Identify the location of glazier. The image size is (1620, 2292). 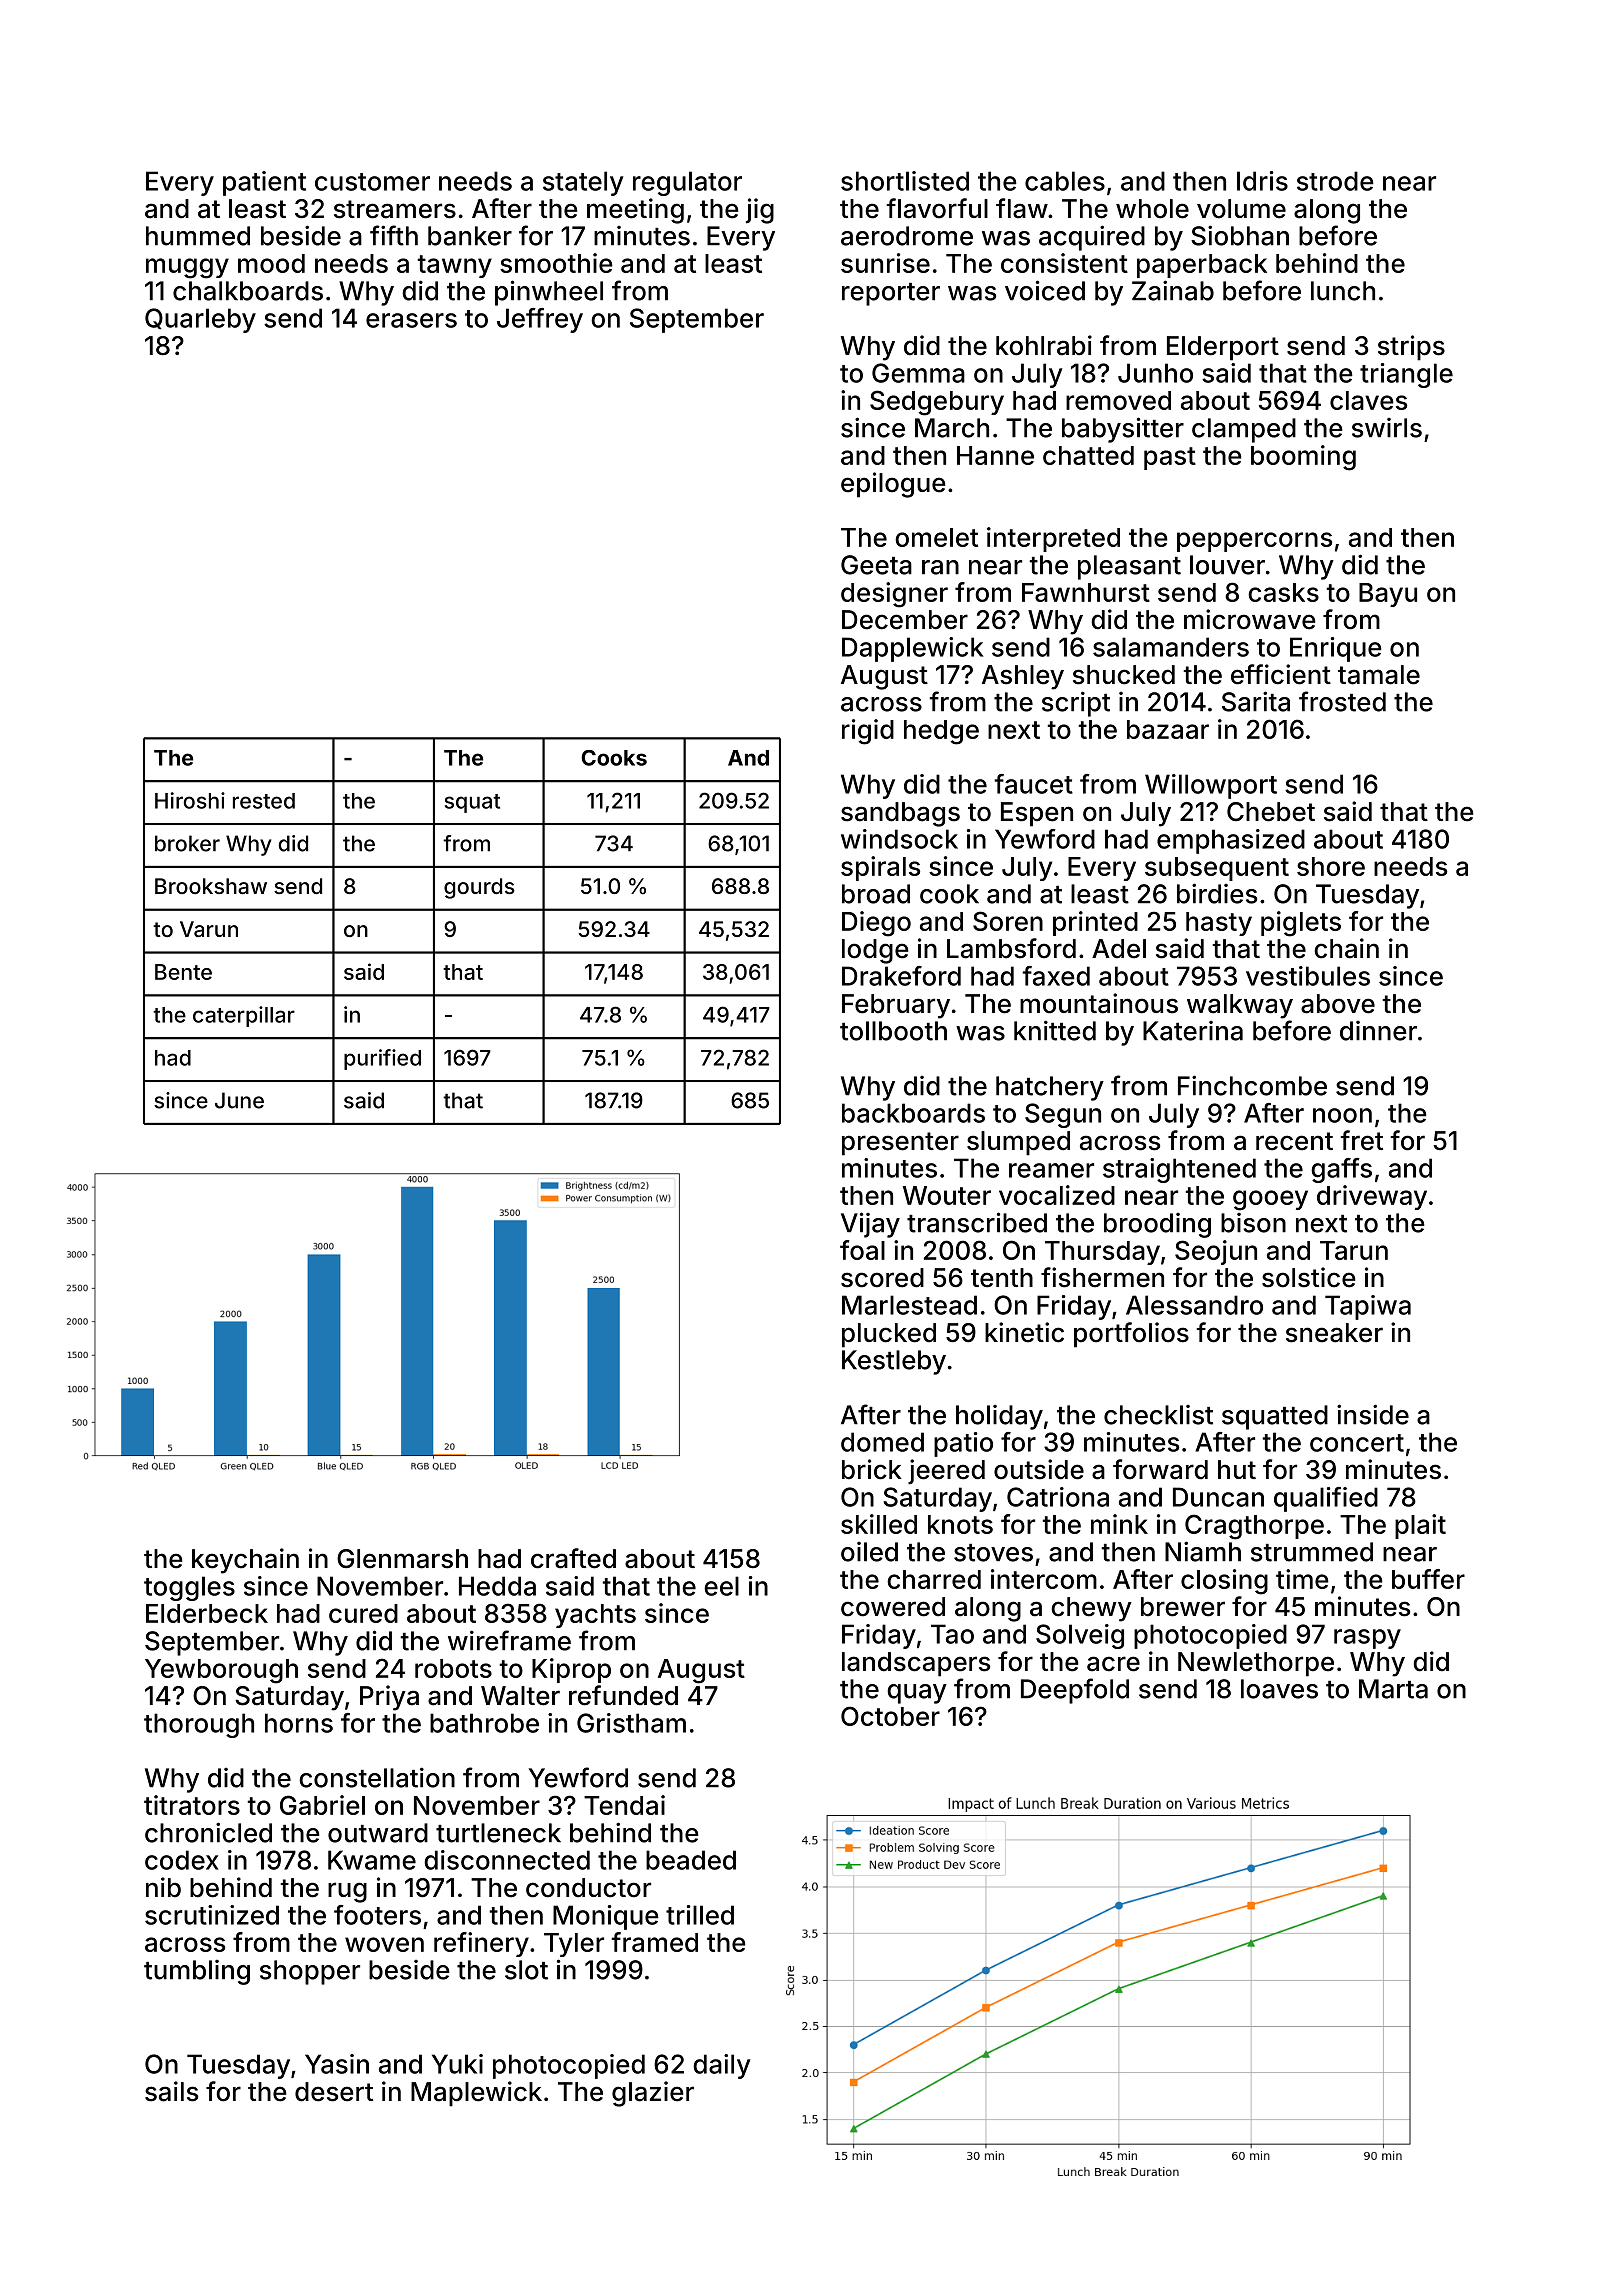
(653, 2094).
